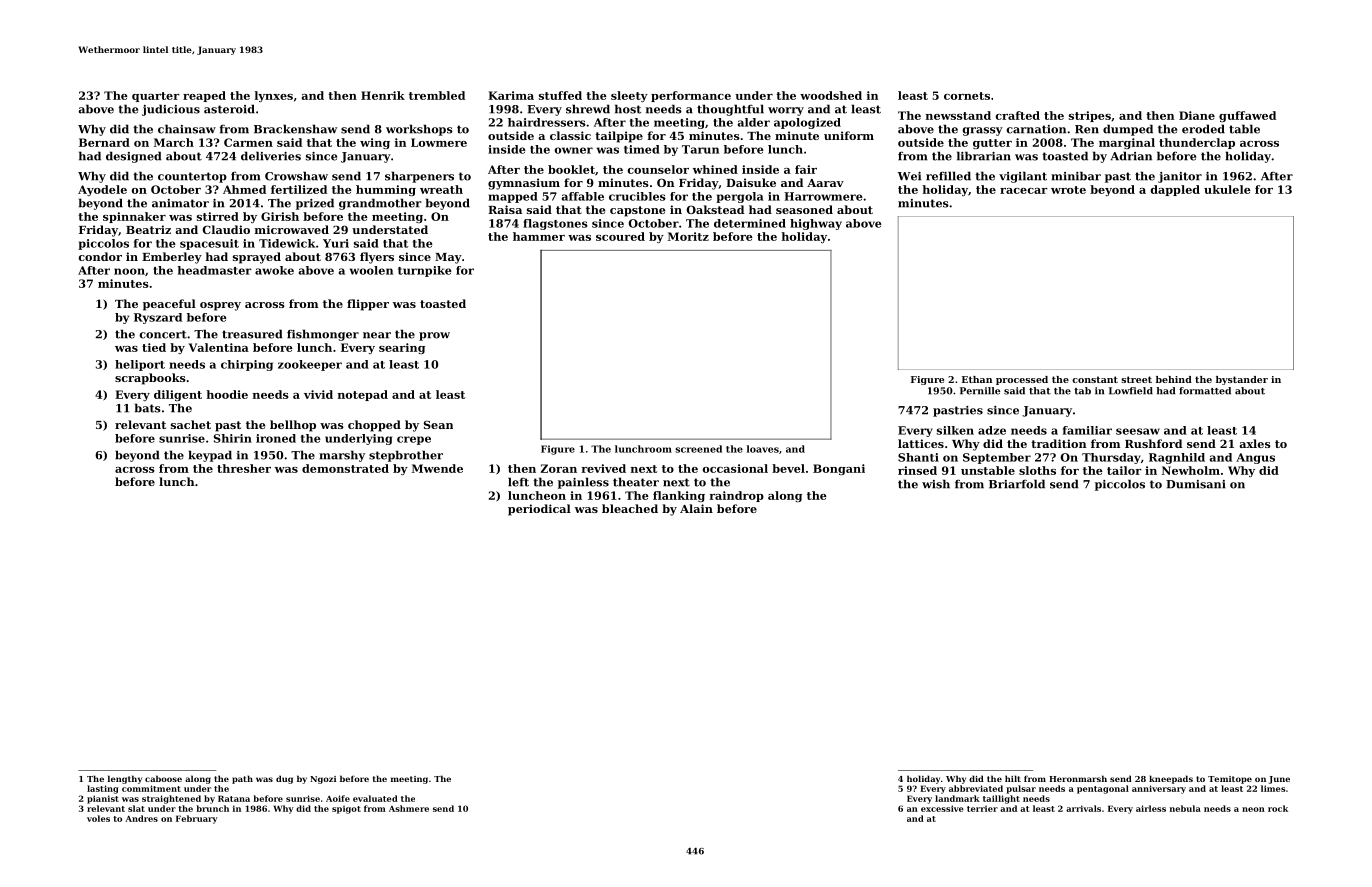 This screenshot has width=1372, height=887. I want to click on Alain, so click(696, 508).
